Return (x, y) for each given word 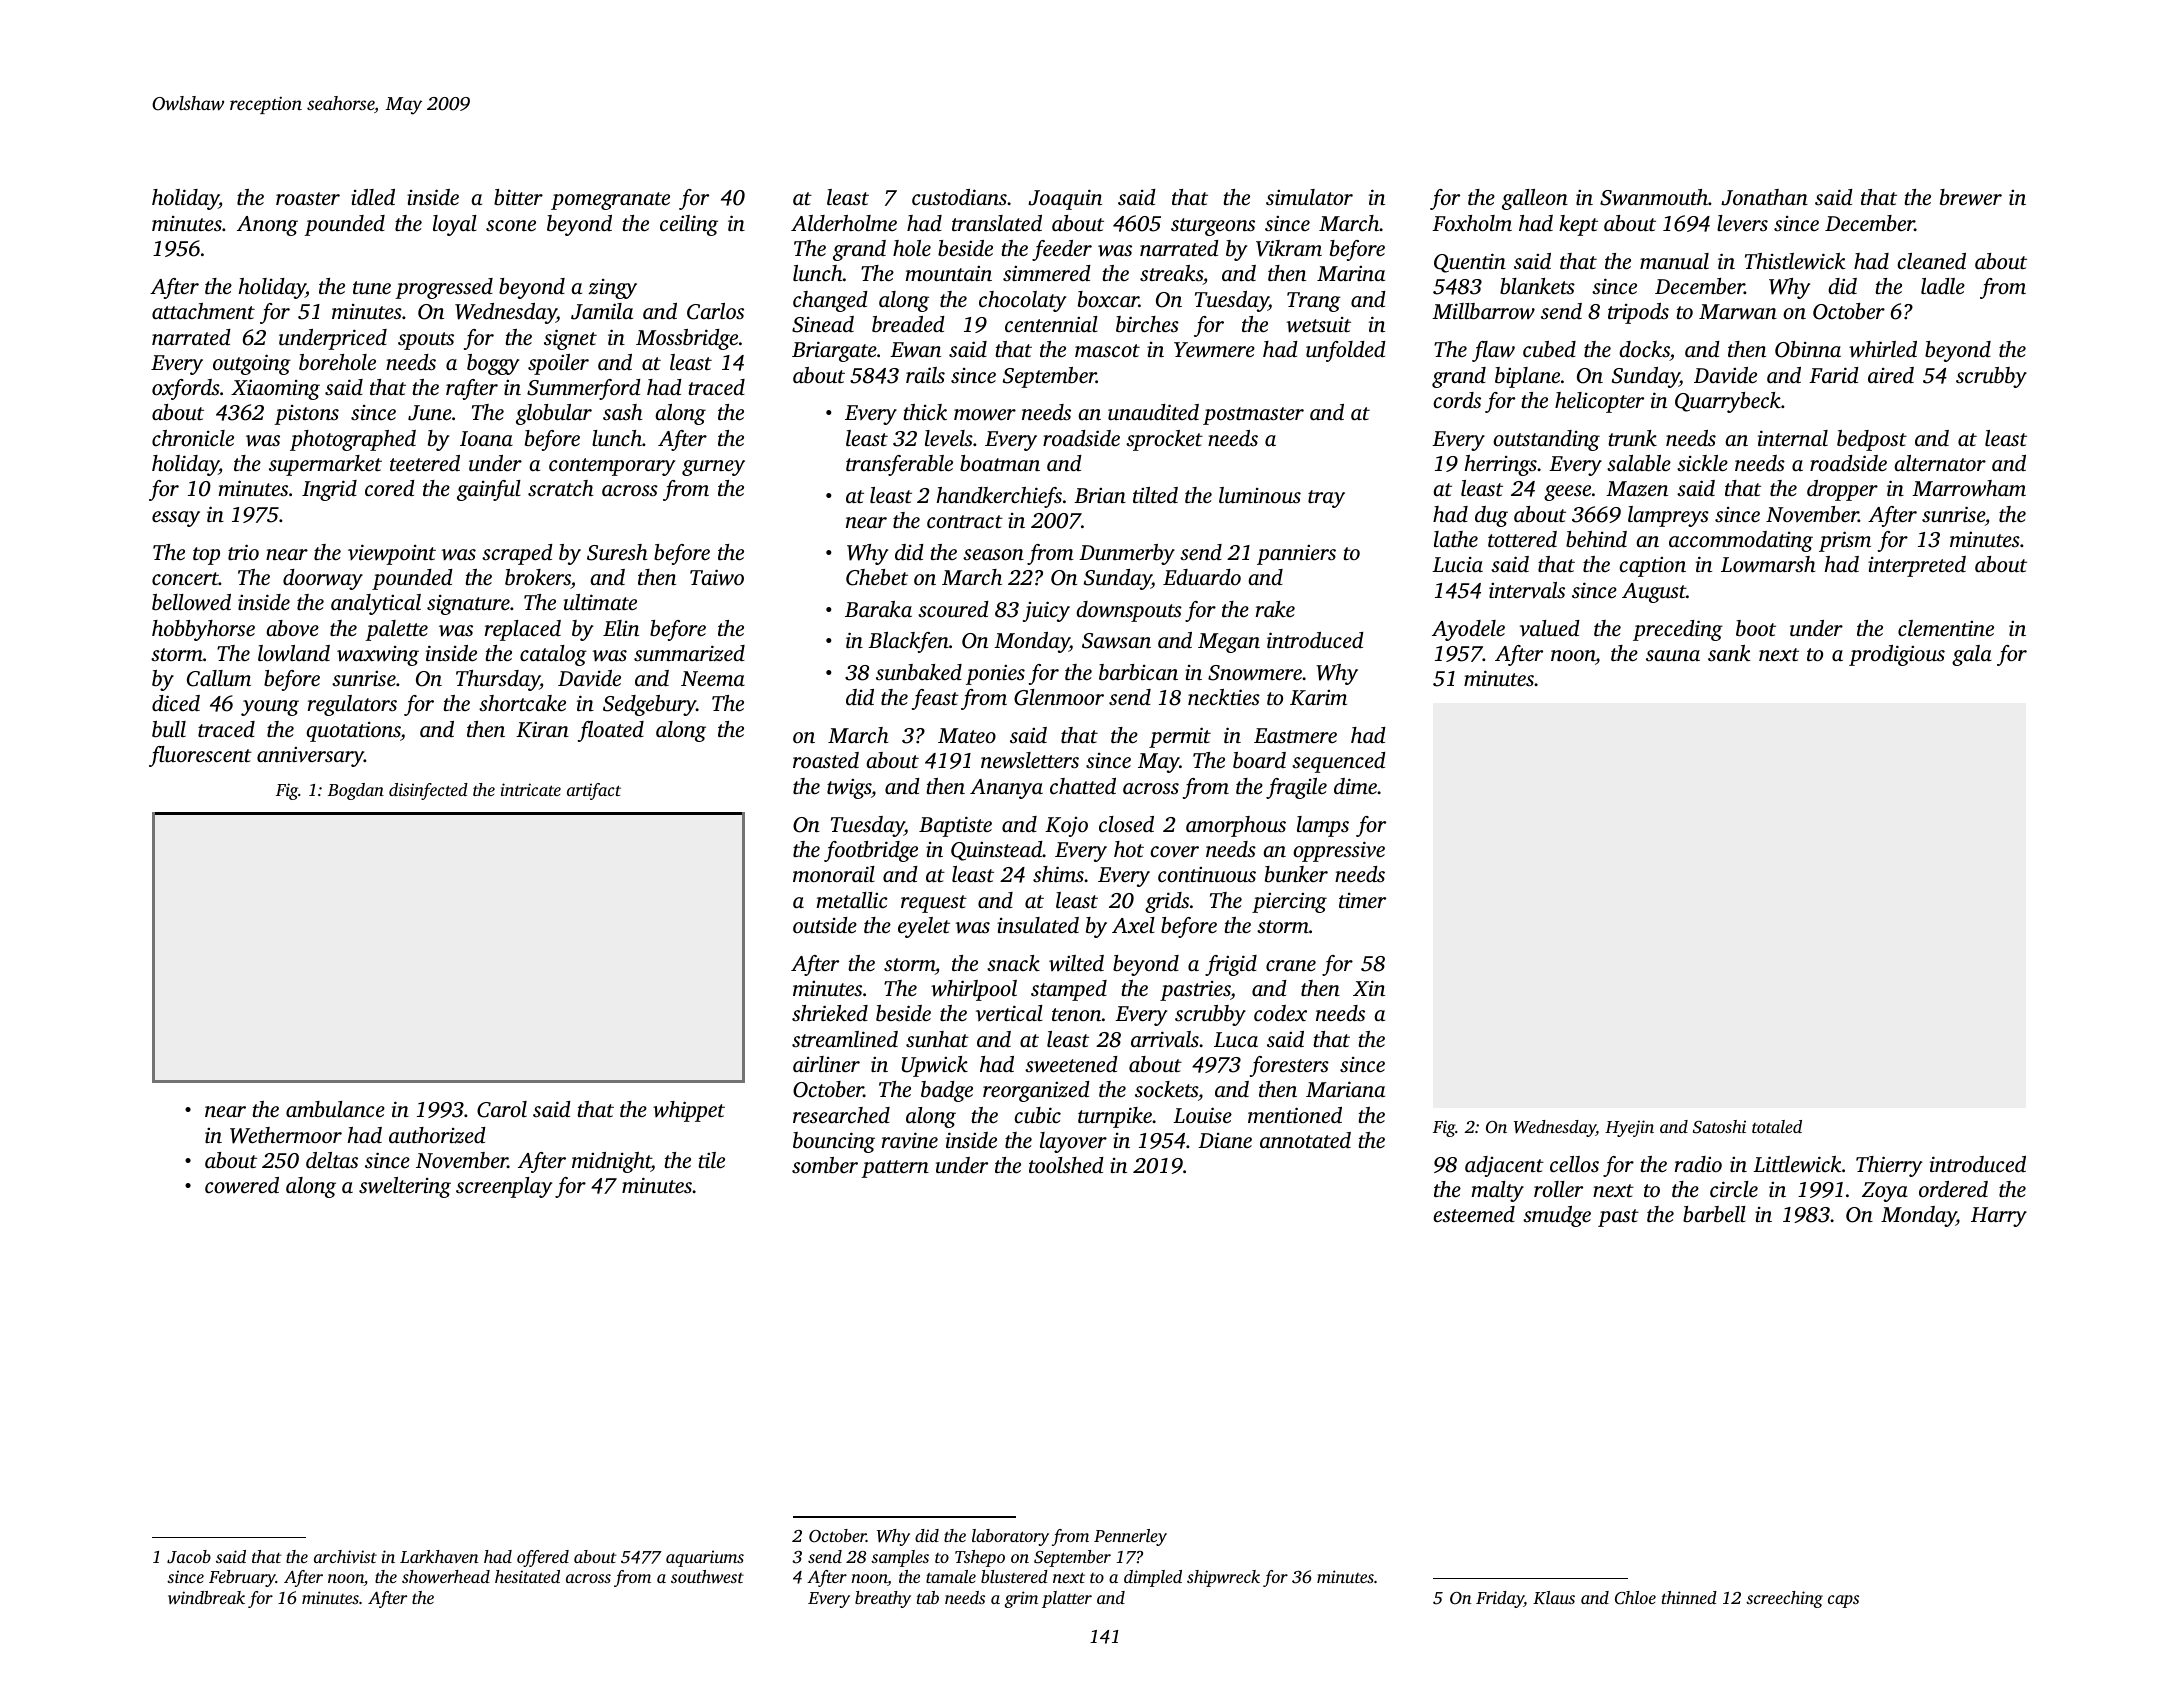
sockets (1166, 1089)
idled (373, 197)
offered (543, 1558)
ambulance (335, 1109)
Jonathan (1764, 197)
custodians (959, 197)
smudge (1557, 1216)
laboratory (1010, 1537)
